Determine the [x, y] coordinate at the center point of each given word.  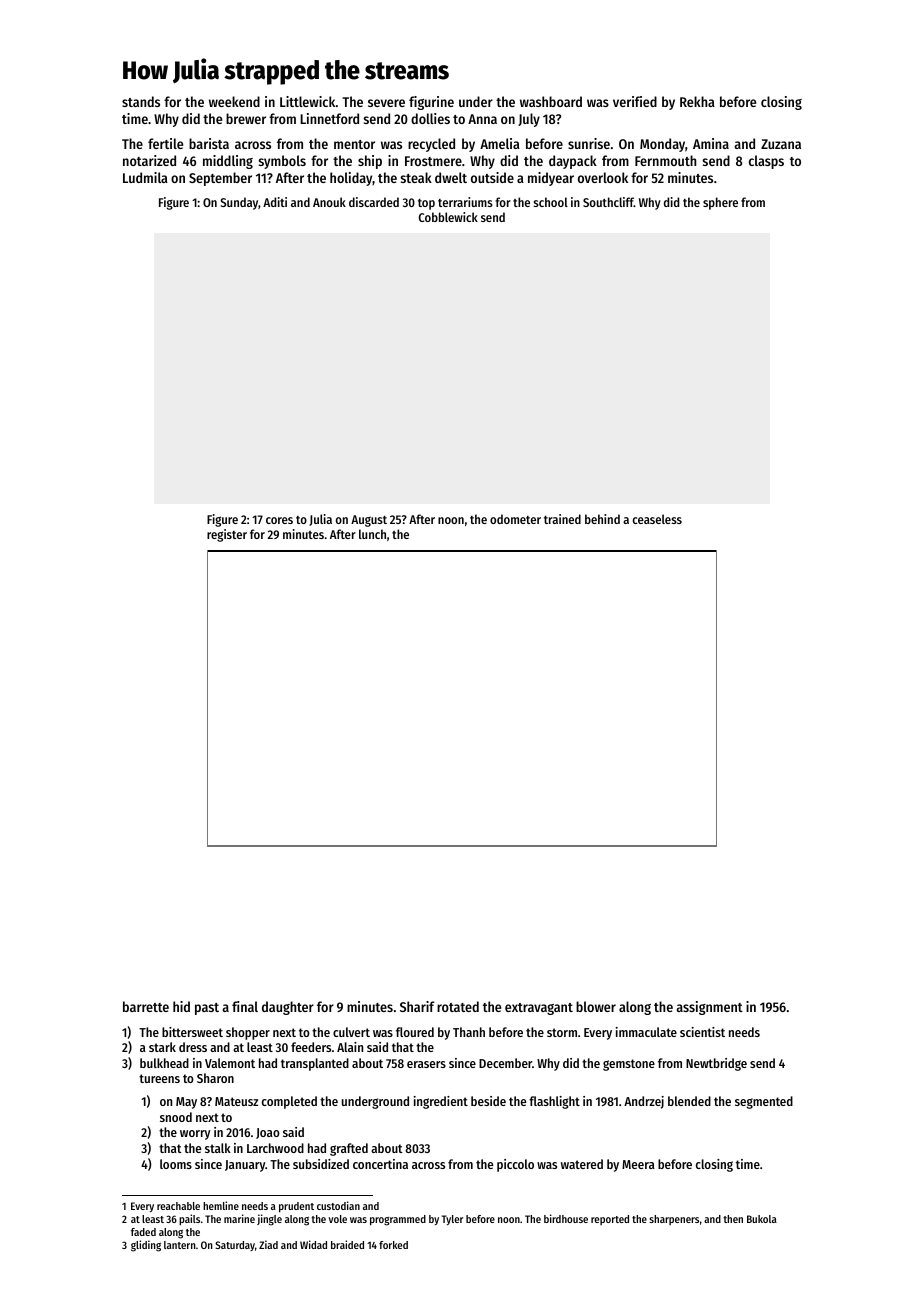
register [227, 535]
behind [602, 519]
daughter [288, 1008]
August [369, 521]
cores [279, 520]
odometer [515, 519]
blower [596, 1006]
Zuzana [781, 144]
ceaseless [657, 519]
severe [386, 103]
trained [562, 519]
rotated [458, 1006]
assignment [710, 1008]
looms [176, 1164]
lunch [372, 534]
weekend [234, 101]
